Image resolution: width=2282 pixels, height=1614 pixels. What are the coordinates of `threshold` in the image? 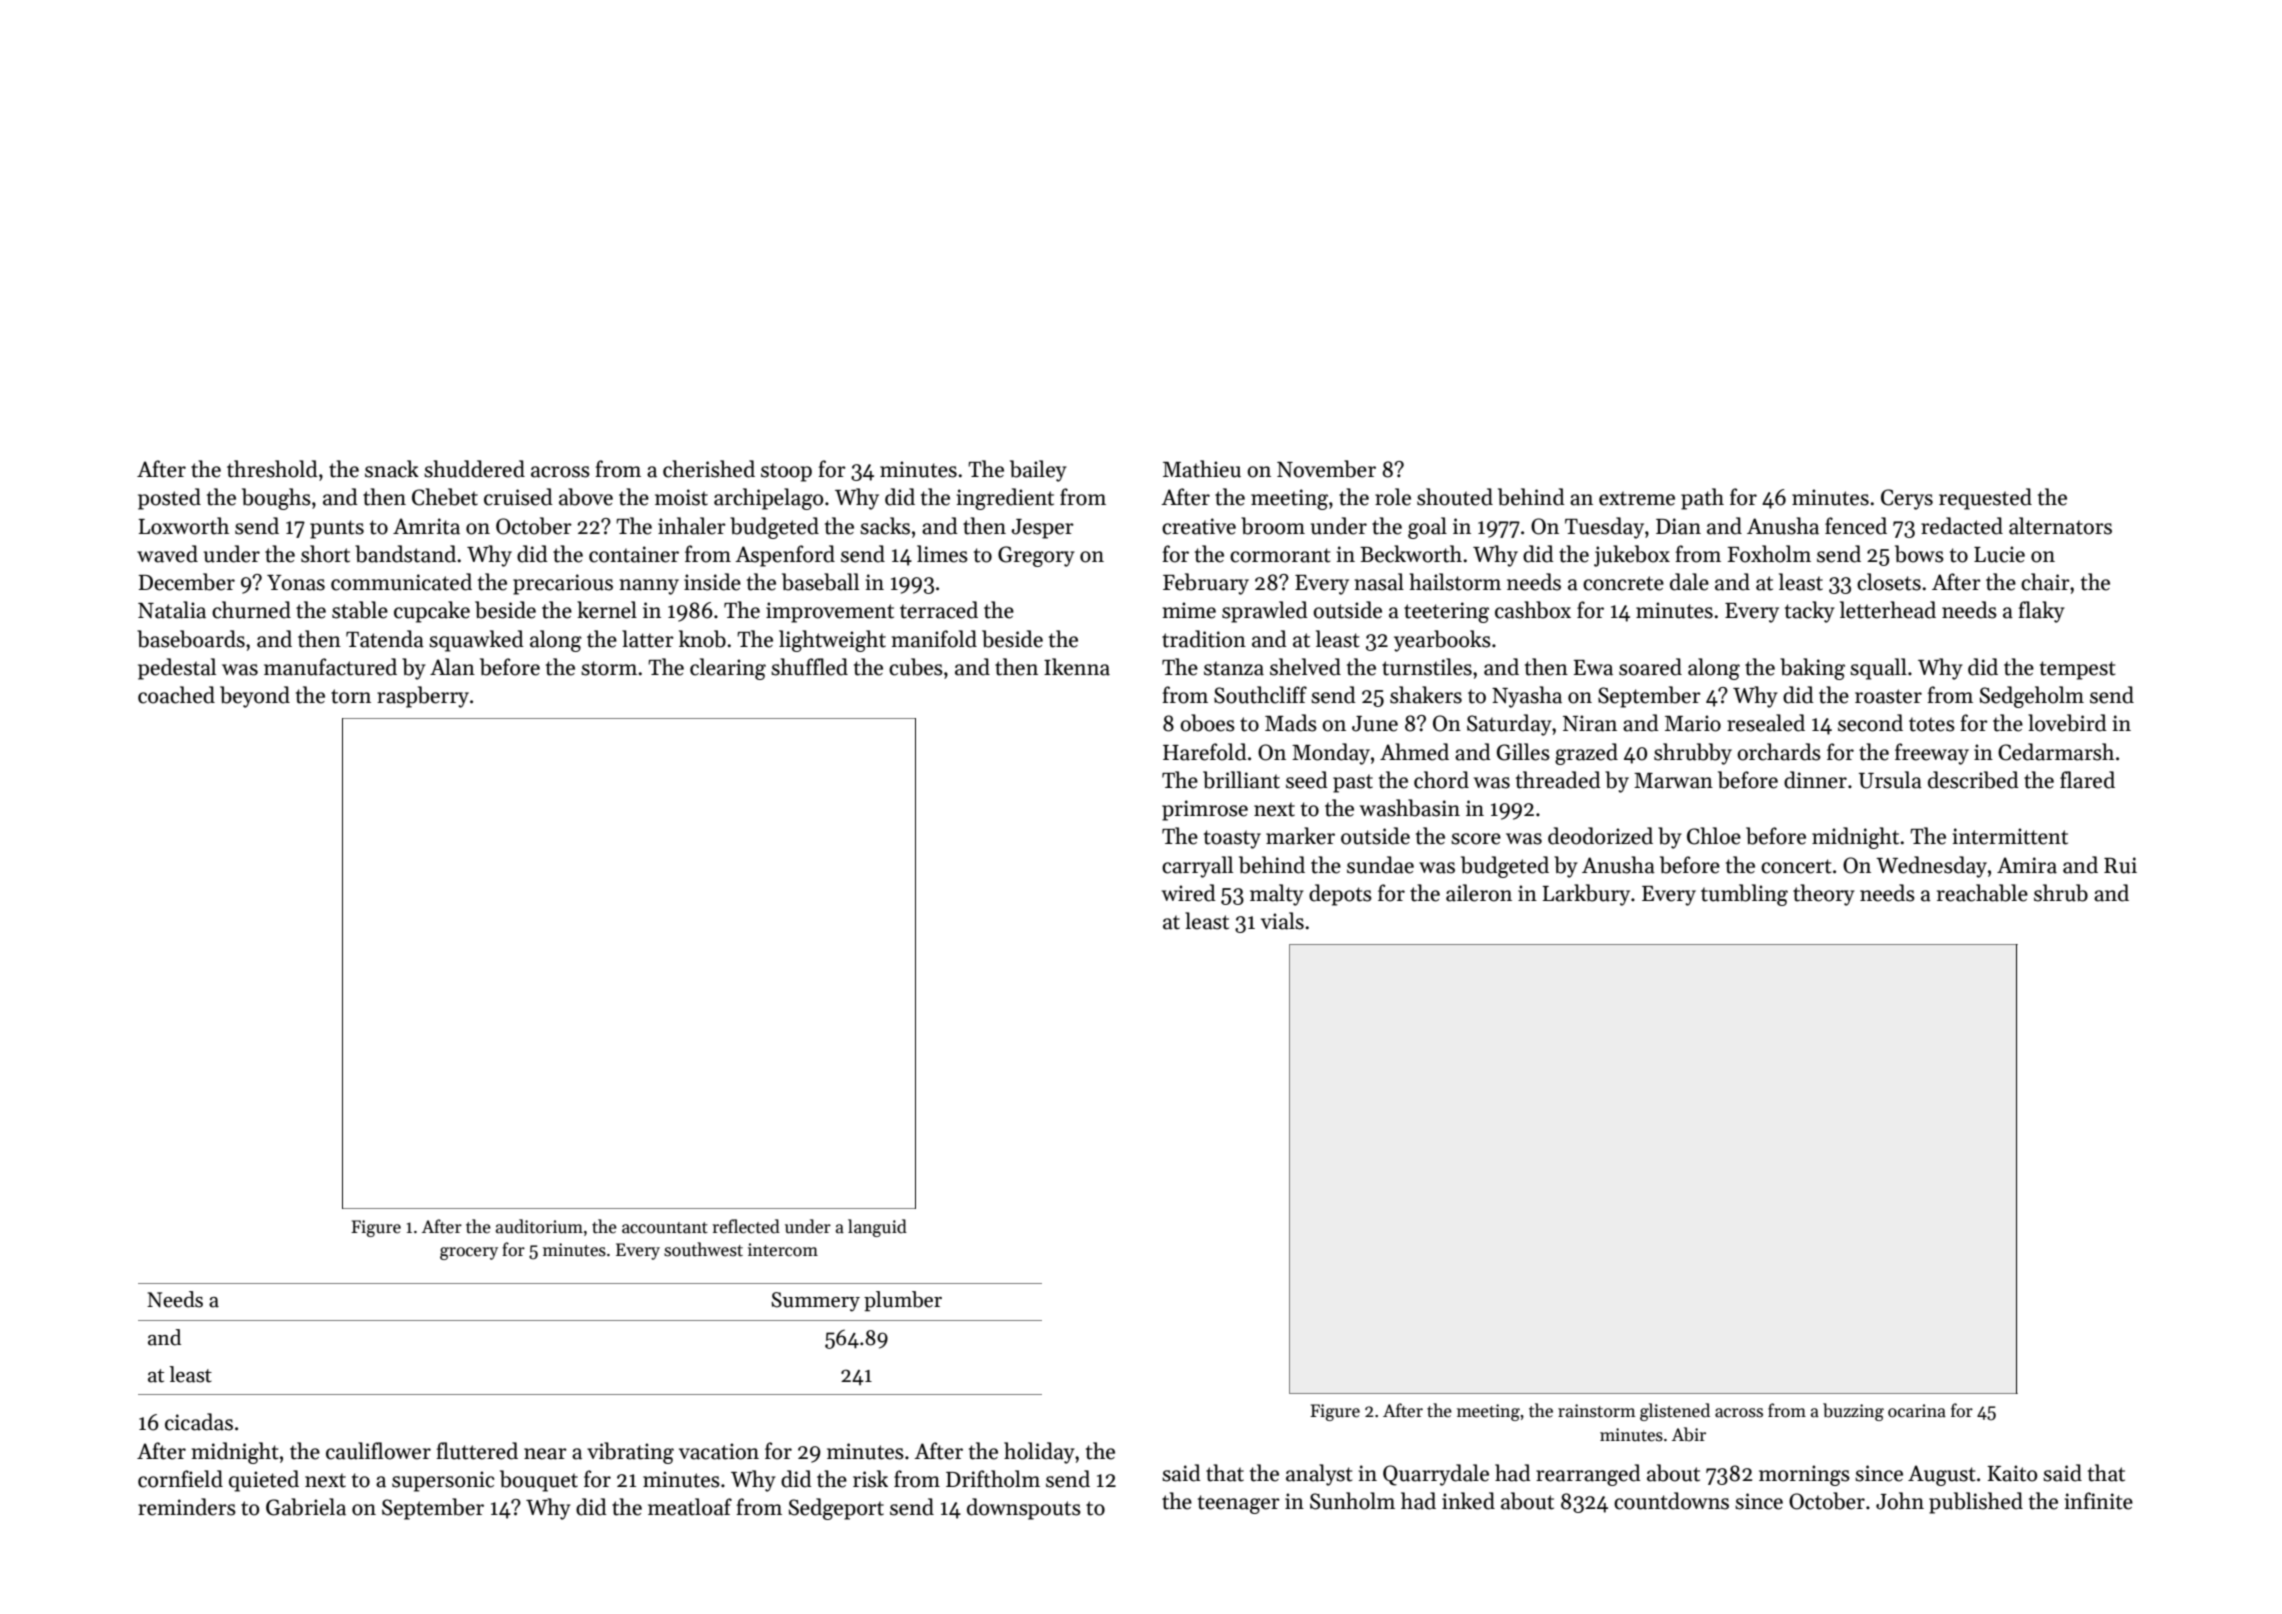 It's located at (272, 469).
